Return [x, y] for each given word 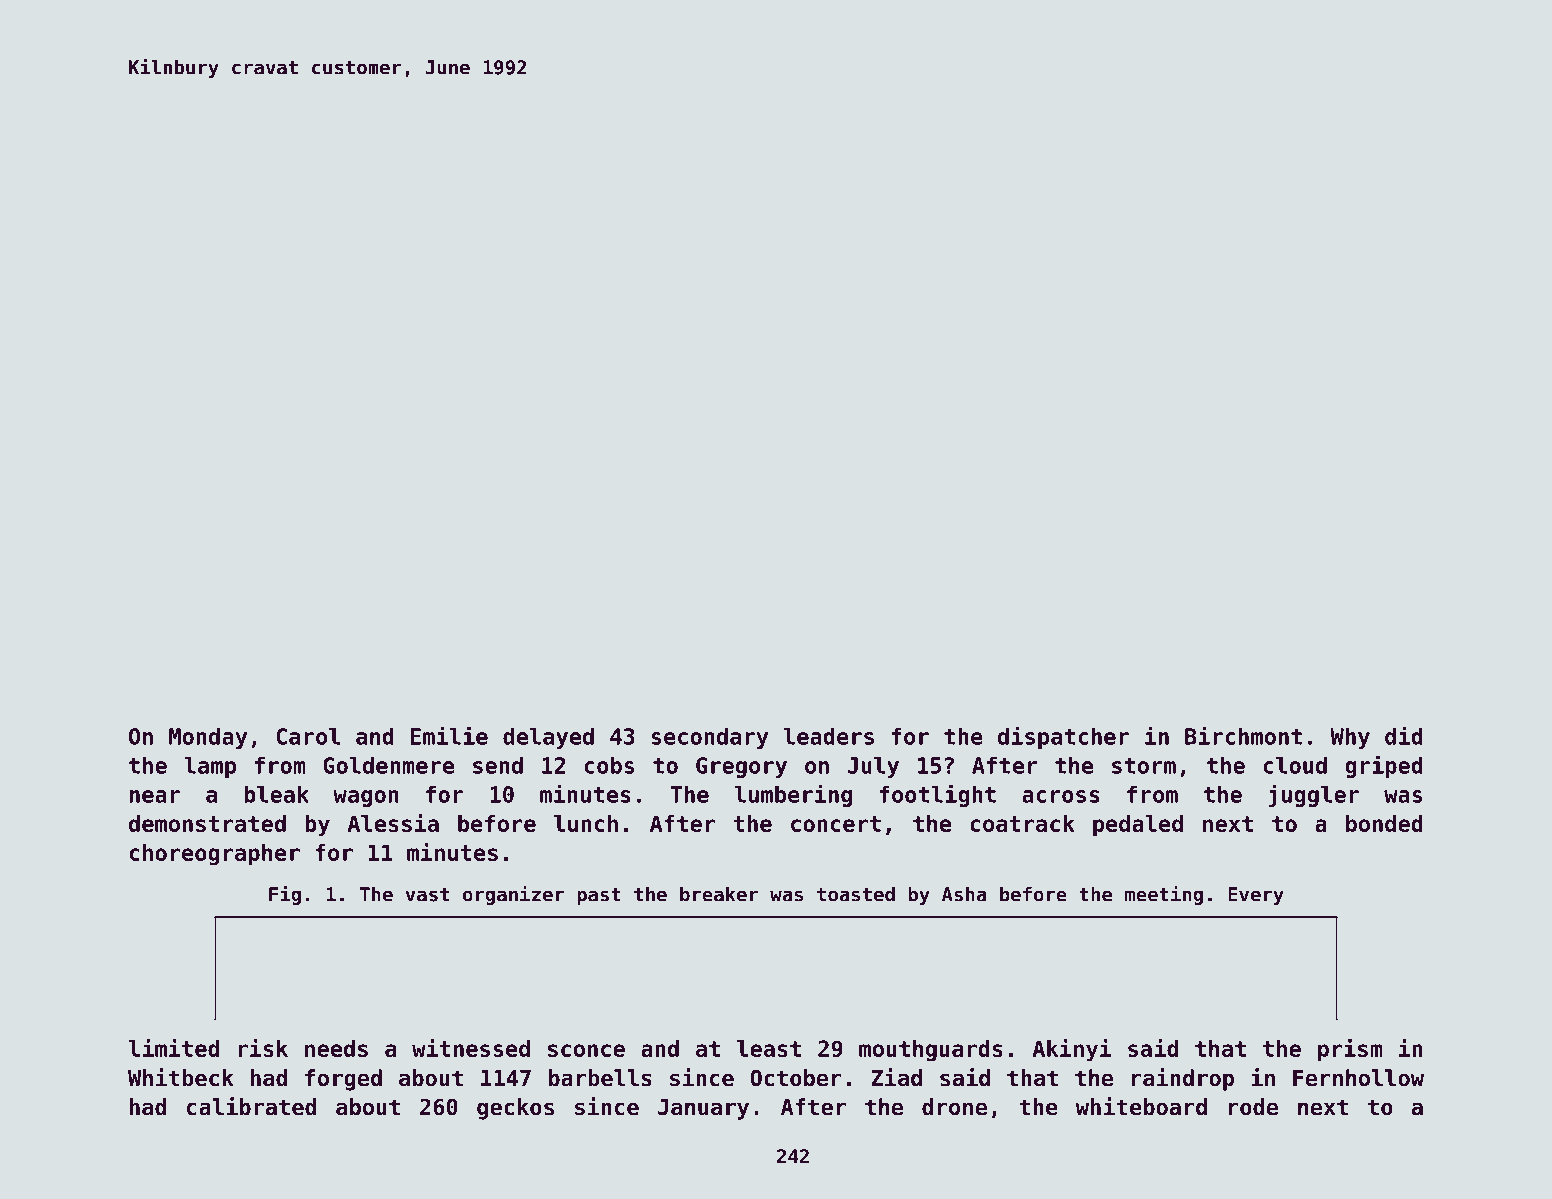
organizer [513, 895]
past [599, 896]
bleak [276, 794]
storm [1144, 766]
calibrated [251, 1106]
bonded [1384, 823]
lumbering [793, 795]
